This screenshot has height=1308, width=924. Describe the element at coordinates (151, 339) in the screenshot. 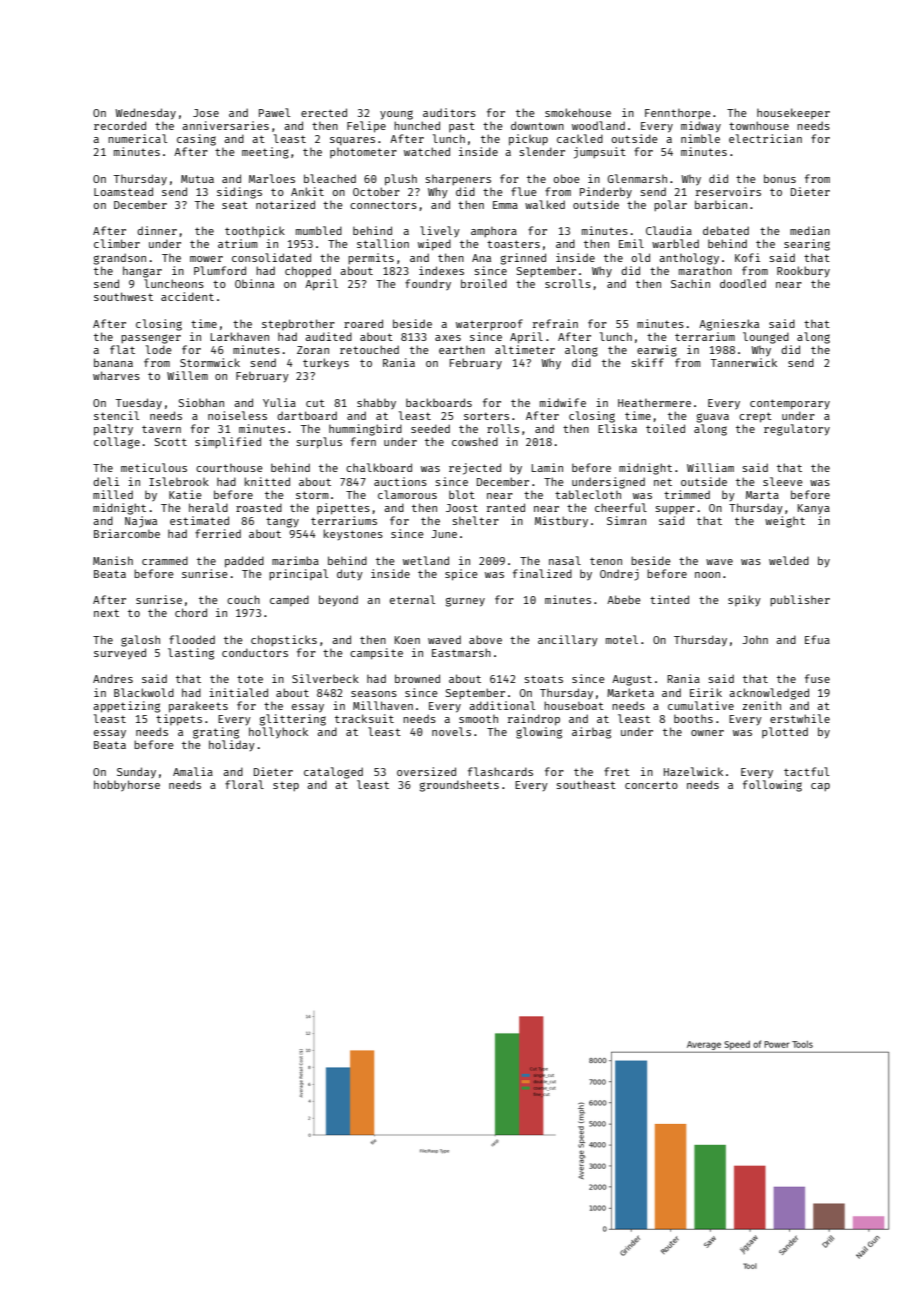

I see `passenger` at that location.
